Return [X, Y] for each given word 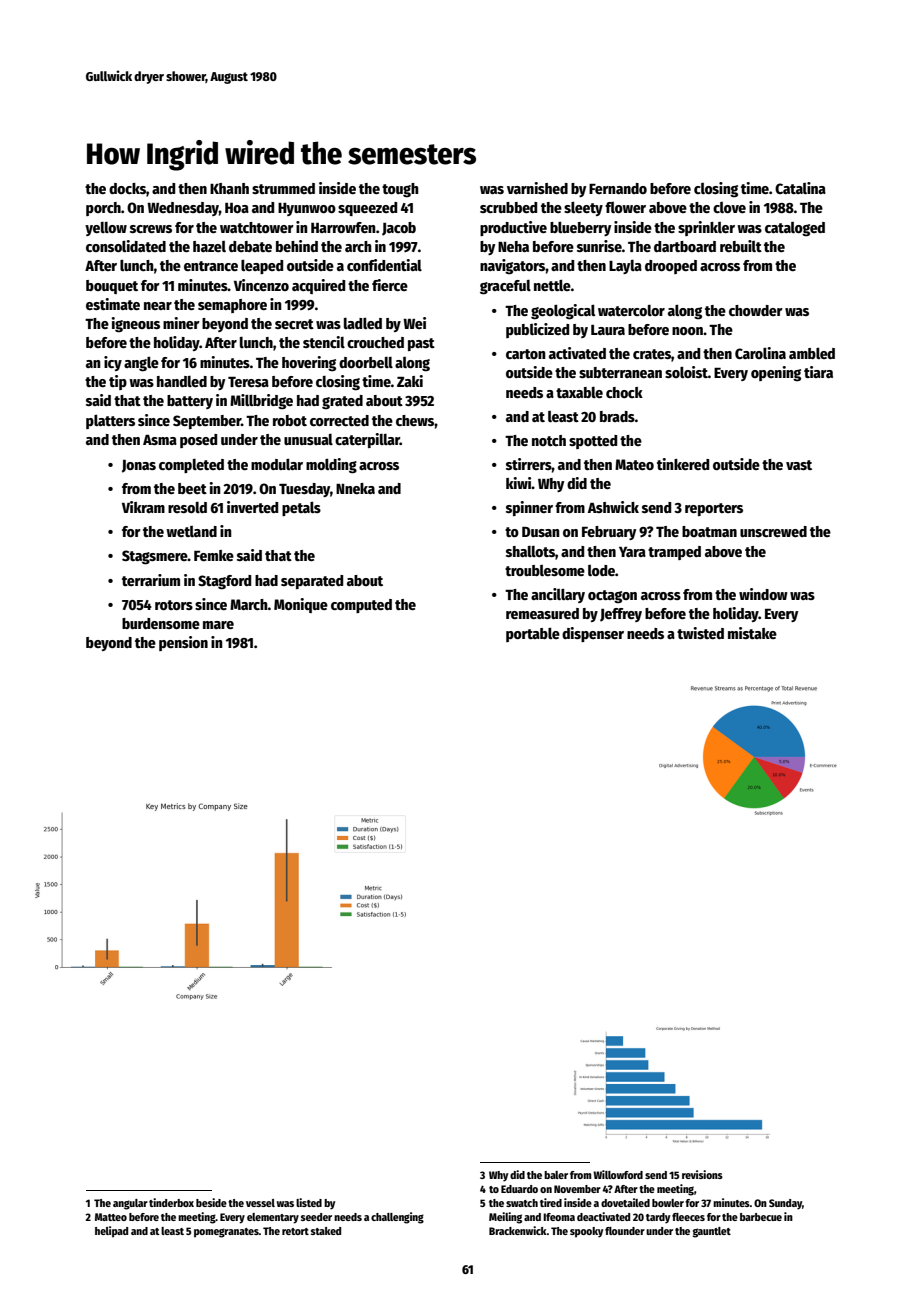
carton [526, 354]
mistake [752, 633]
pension [183, 643]
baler [556, 1175]
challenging [397, 1218]
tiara [818, 372]
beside [211, 1202]
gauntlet [712, 1232]
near [158, 306]
